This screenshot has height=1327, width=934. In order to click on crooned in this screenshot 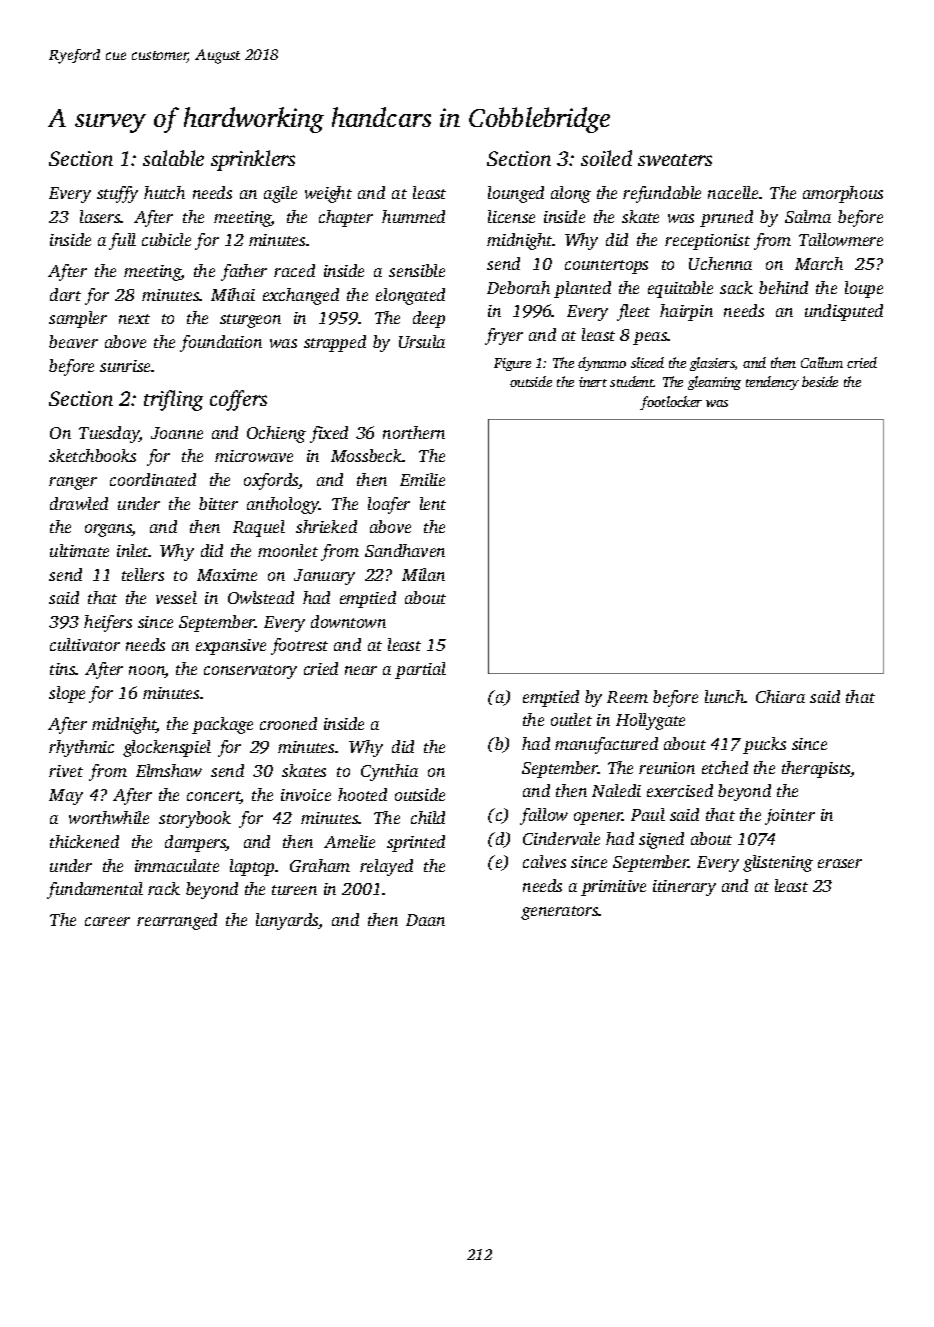, I will do `click(288, 723)`.
